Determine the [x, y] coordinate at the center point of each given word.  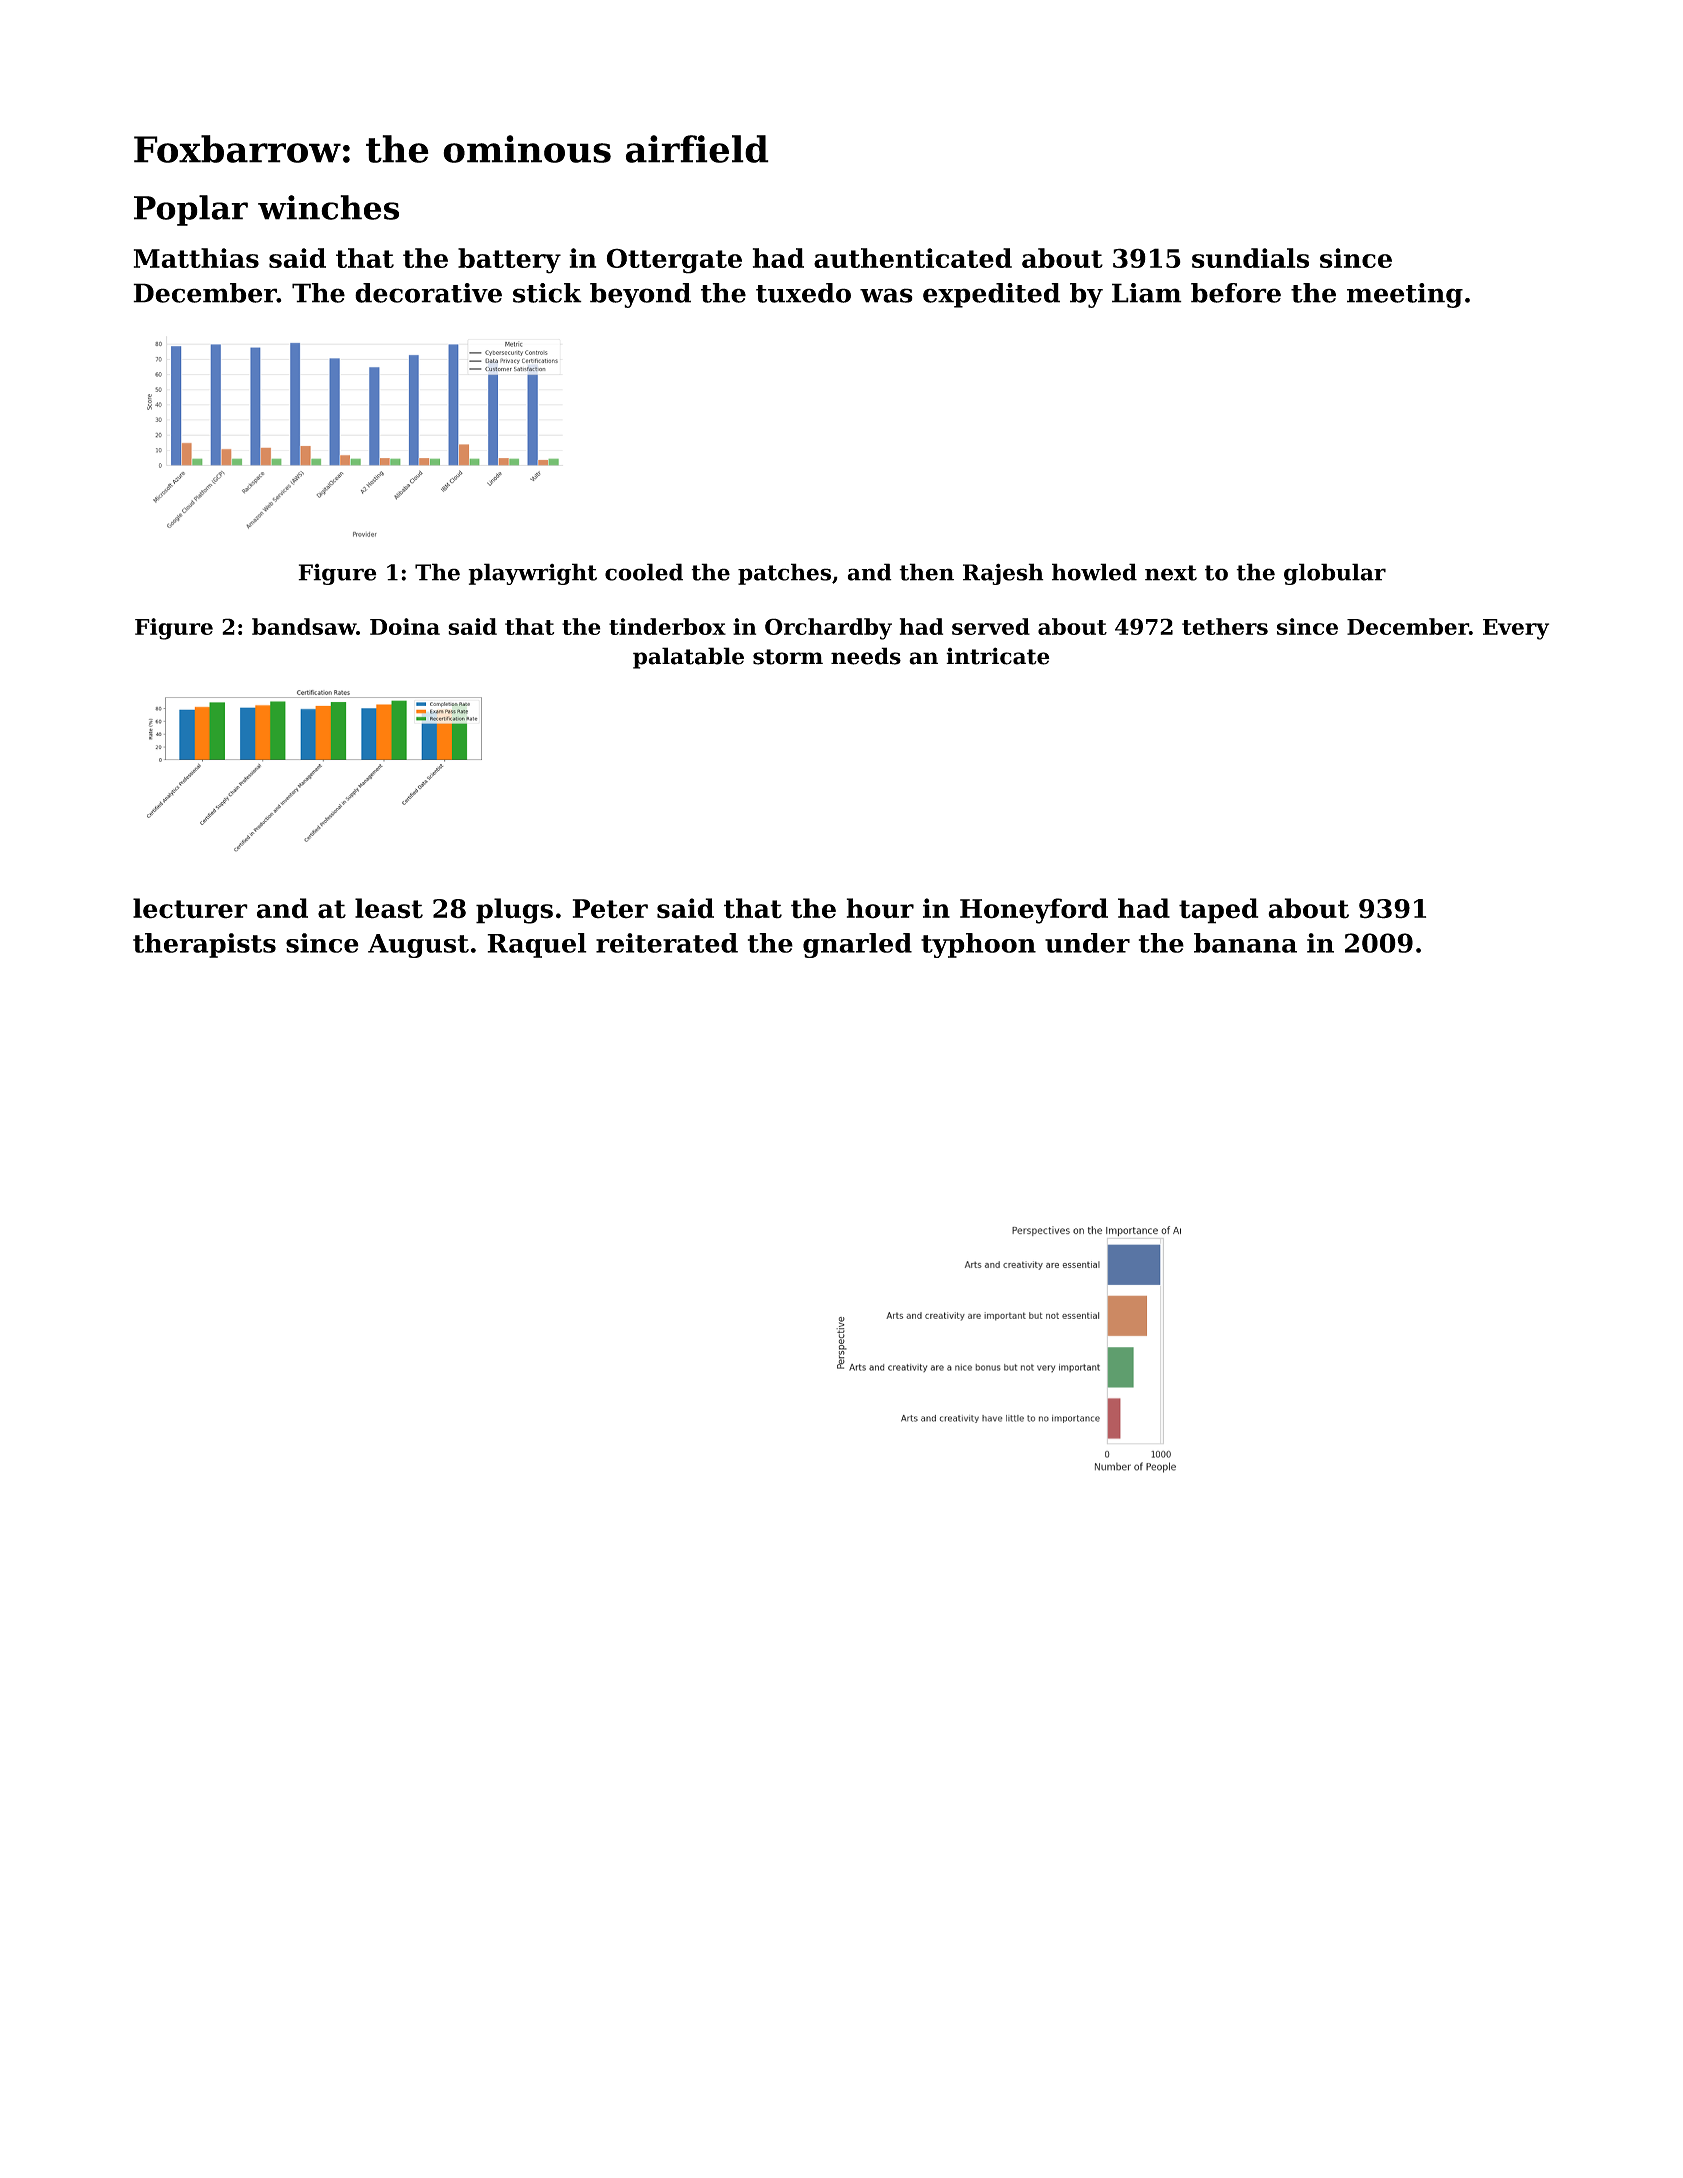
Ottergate [674, 261]
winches [328, 207]
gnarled [857, 945]
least [389, 908]
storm [788, 657]
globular [1335, 574]
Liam [1147, 293]
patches [784, 574]
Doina [405, 626]
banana [1245, 943]
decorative [428, 293]
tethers [1225, 626]
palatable [688, 658]
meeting [1405, 295]
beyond [640, 295]
